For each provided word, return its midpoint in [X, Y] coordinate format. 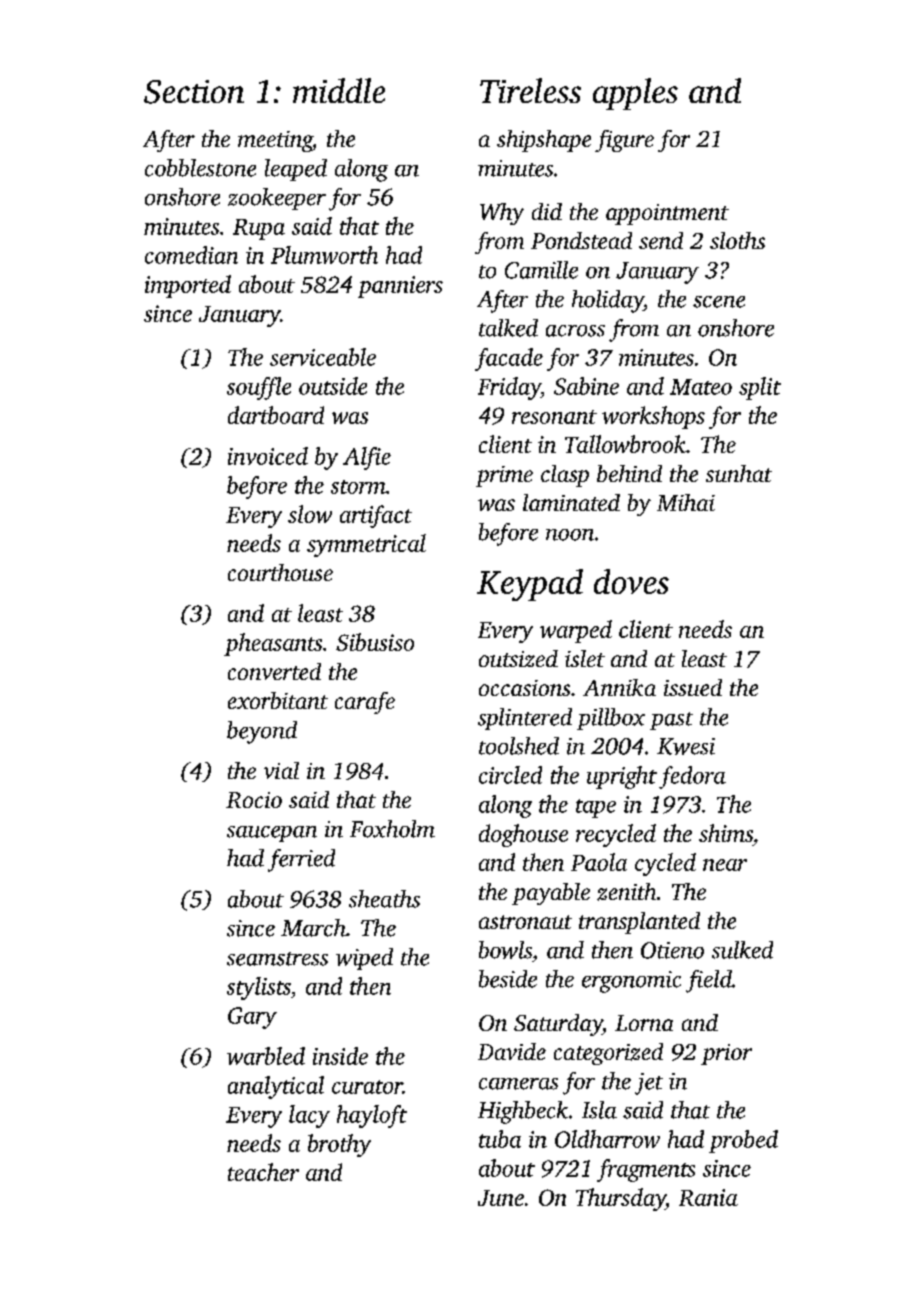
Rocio [254, 800]
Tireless [530, 90]
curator [367, 1087]
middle [339, 90]
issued [693, 687]
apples [635, 94]
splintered [525, 719]
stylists [259, 988]
